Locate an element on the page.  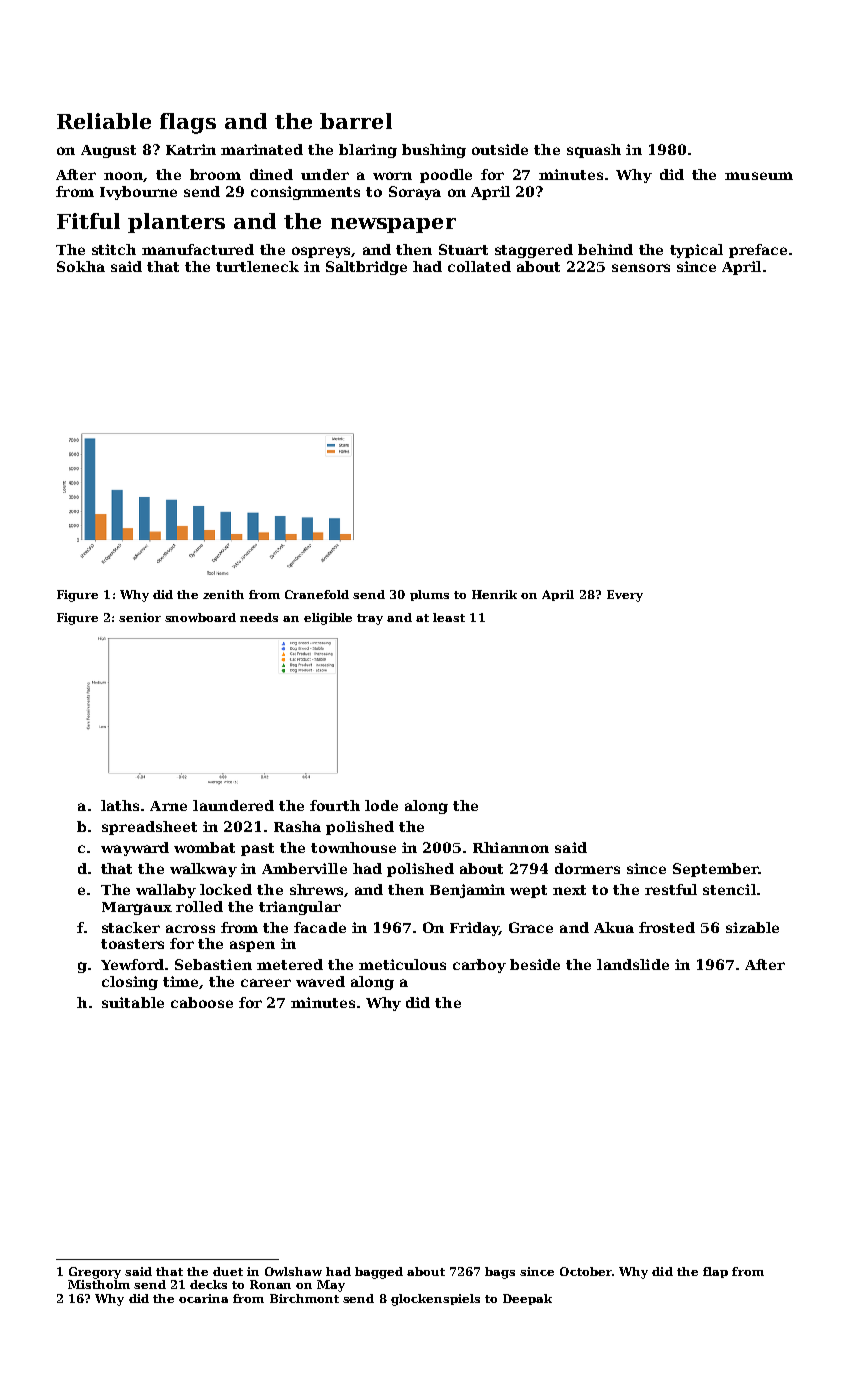
turtleneck is located at coordinates (257, 266).
